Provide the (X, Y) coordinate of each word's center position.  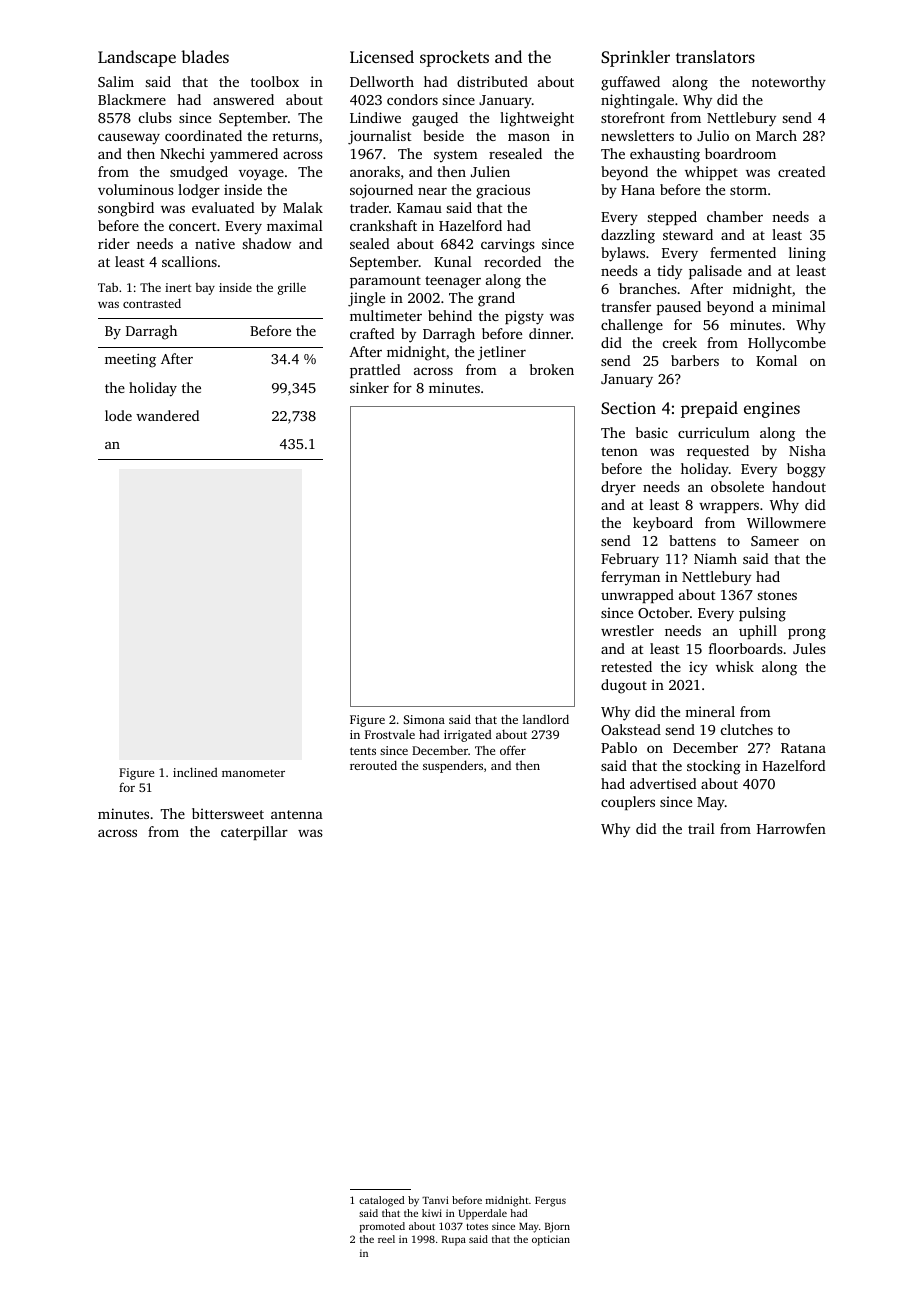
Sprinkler (635, 58)
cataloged (381, 1201)
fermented (743, 252)
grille (292, 288)
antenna (297, 814)
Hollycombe (787, 344)
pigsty (524, 317)
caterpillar (254, 833)
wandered (167, 415)
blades (205, 56)
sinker (369, 387)
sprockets (454, 58)
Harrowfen (791, 828)
